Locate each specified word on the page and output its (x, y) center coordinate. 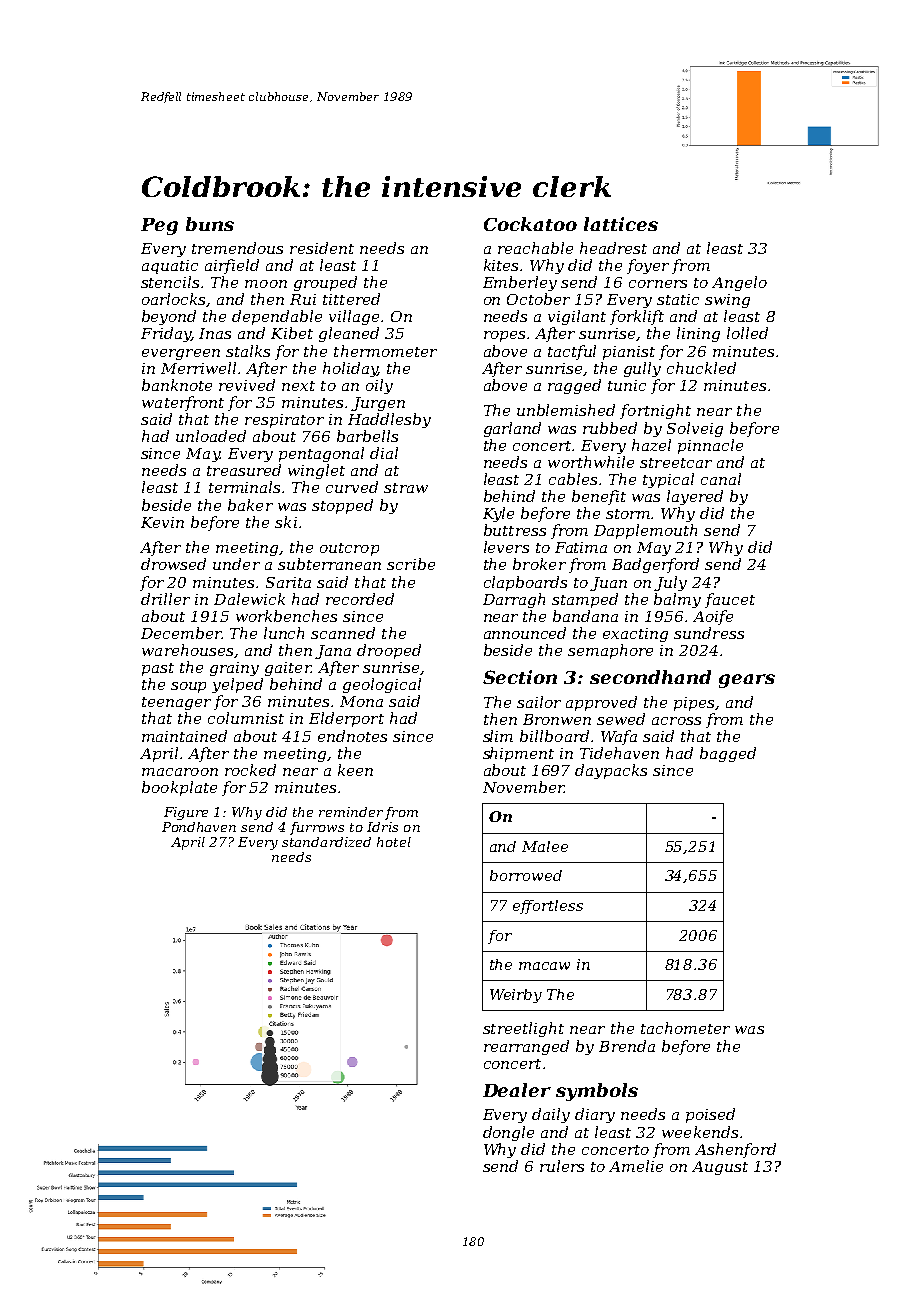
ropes (504, 336)
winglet (316, 471)
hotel (394, 842)
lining (698, 334)
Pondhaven (199, 827)
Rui (303, 299)
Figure (186, 813)
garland (512, 429)
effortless (548, 907)
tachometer (685, 1028)
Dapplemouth (645, 531)
